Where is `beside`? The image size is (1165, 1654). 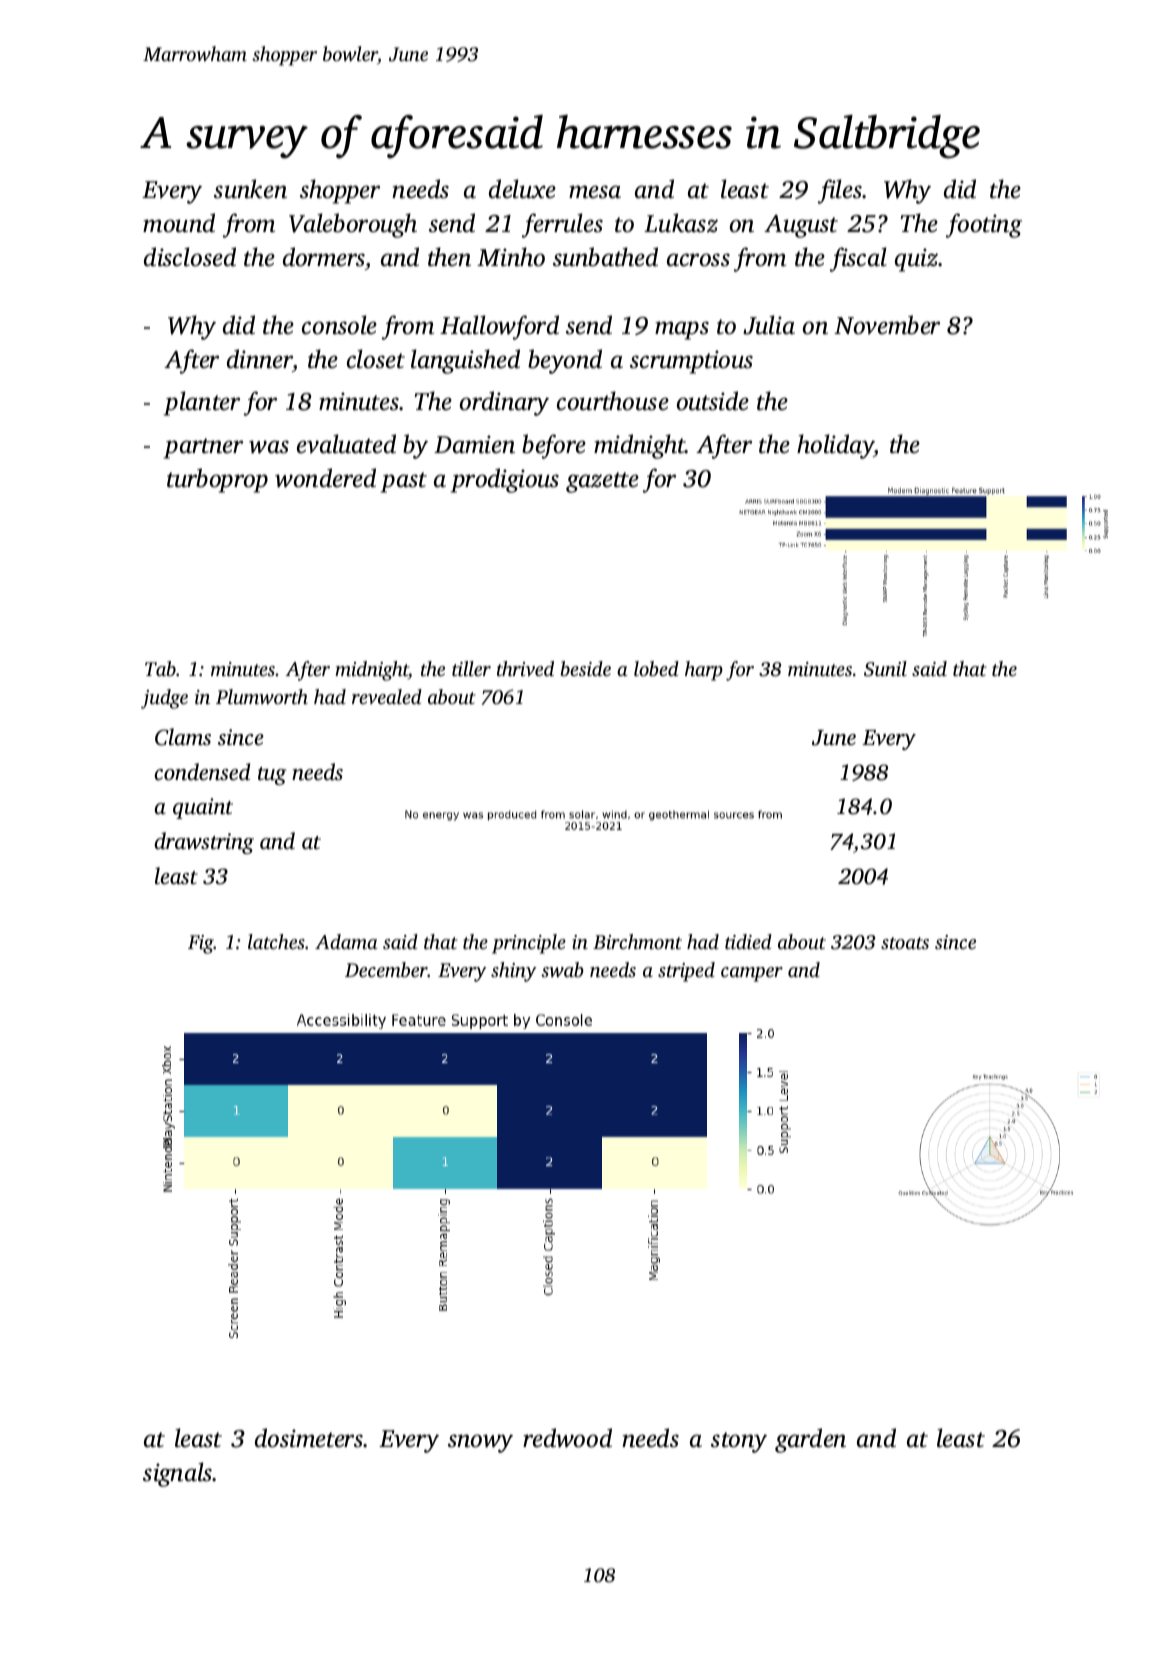
beside is located at coordinates (586, 668).
